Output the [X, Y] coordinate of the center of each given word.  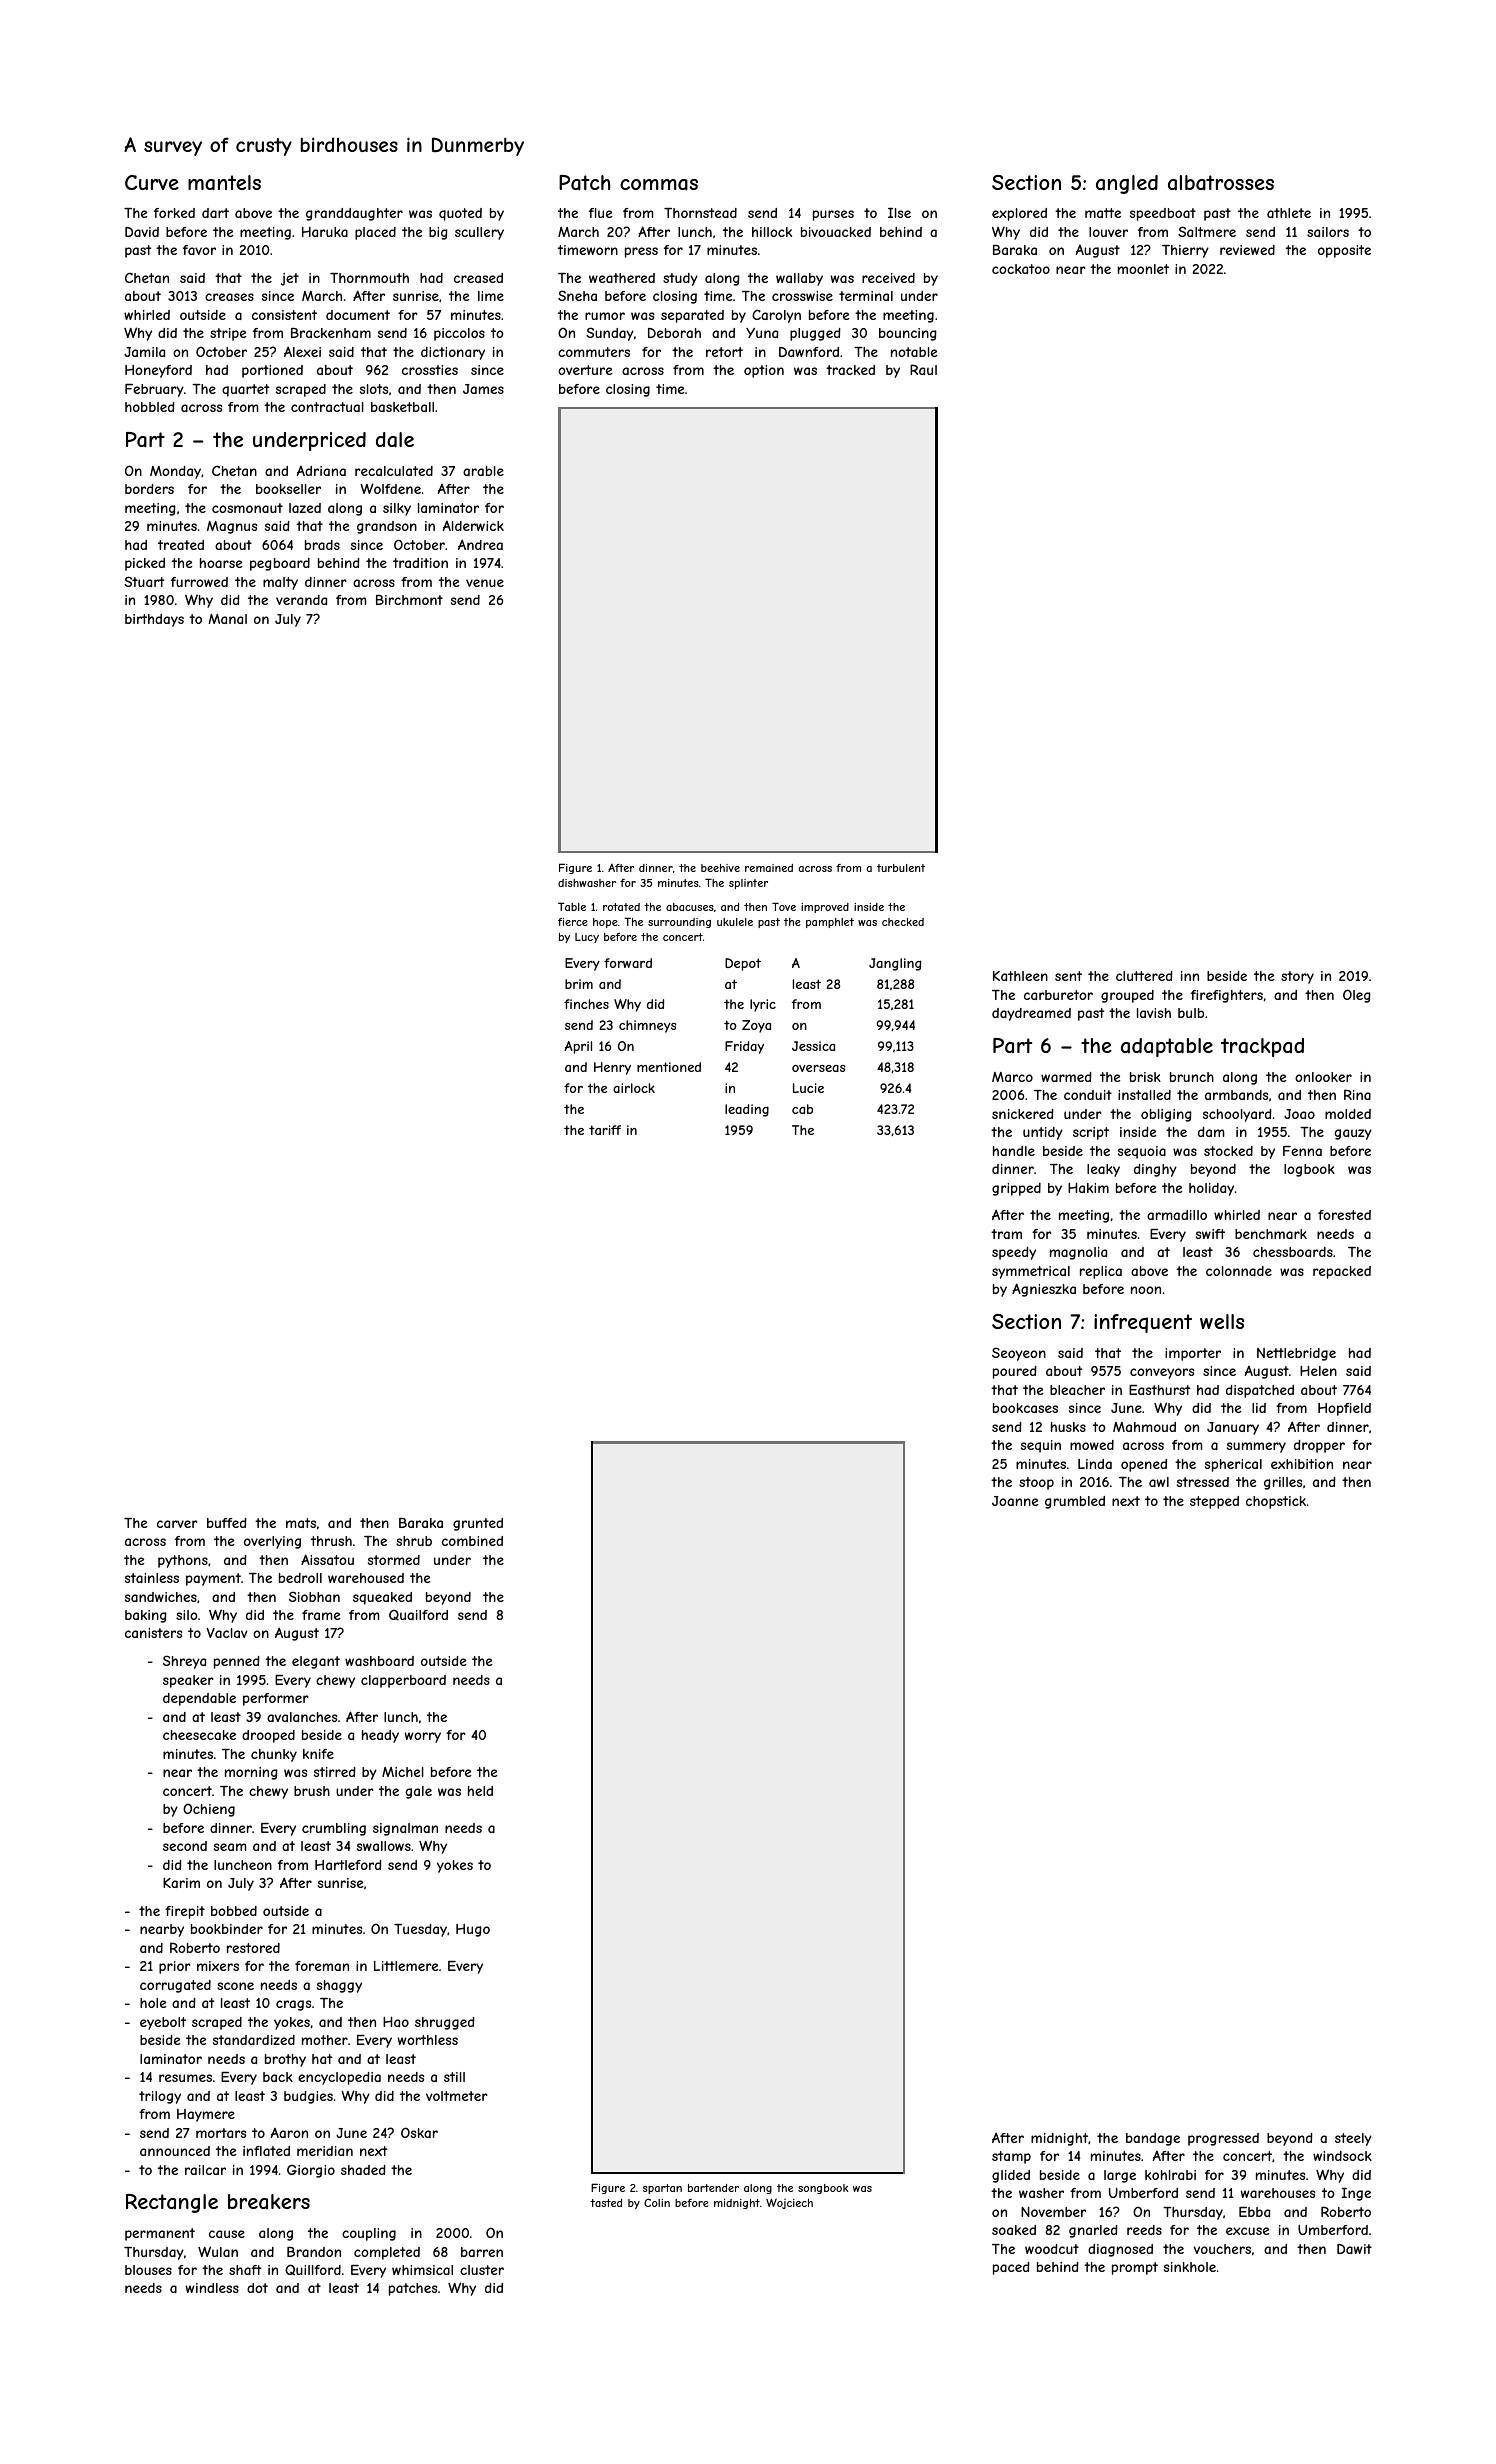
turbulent [901, 868]
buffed [227, 1523]
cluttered [1144, 976]
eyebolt [163, 2023]
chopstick [1276, 1502]
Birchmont [409, 600]
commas [659, 185]
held [480, 1791]
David [142, 232]
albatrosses [1221, 183]
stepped [1214, 1502]
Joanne [1015, 1501]
